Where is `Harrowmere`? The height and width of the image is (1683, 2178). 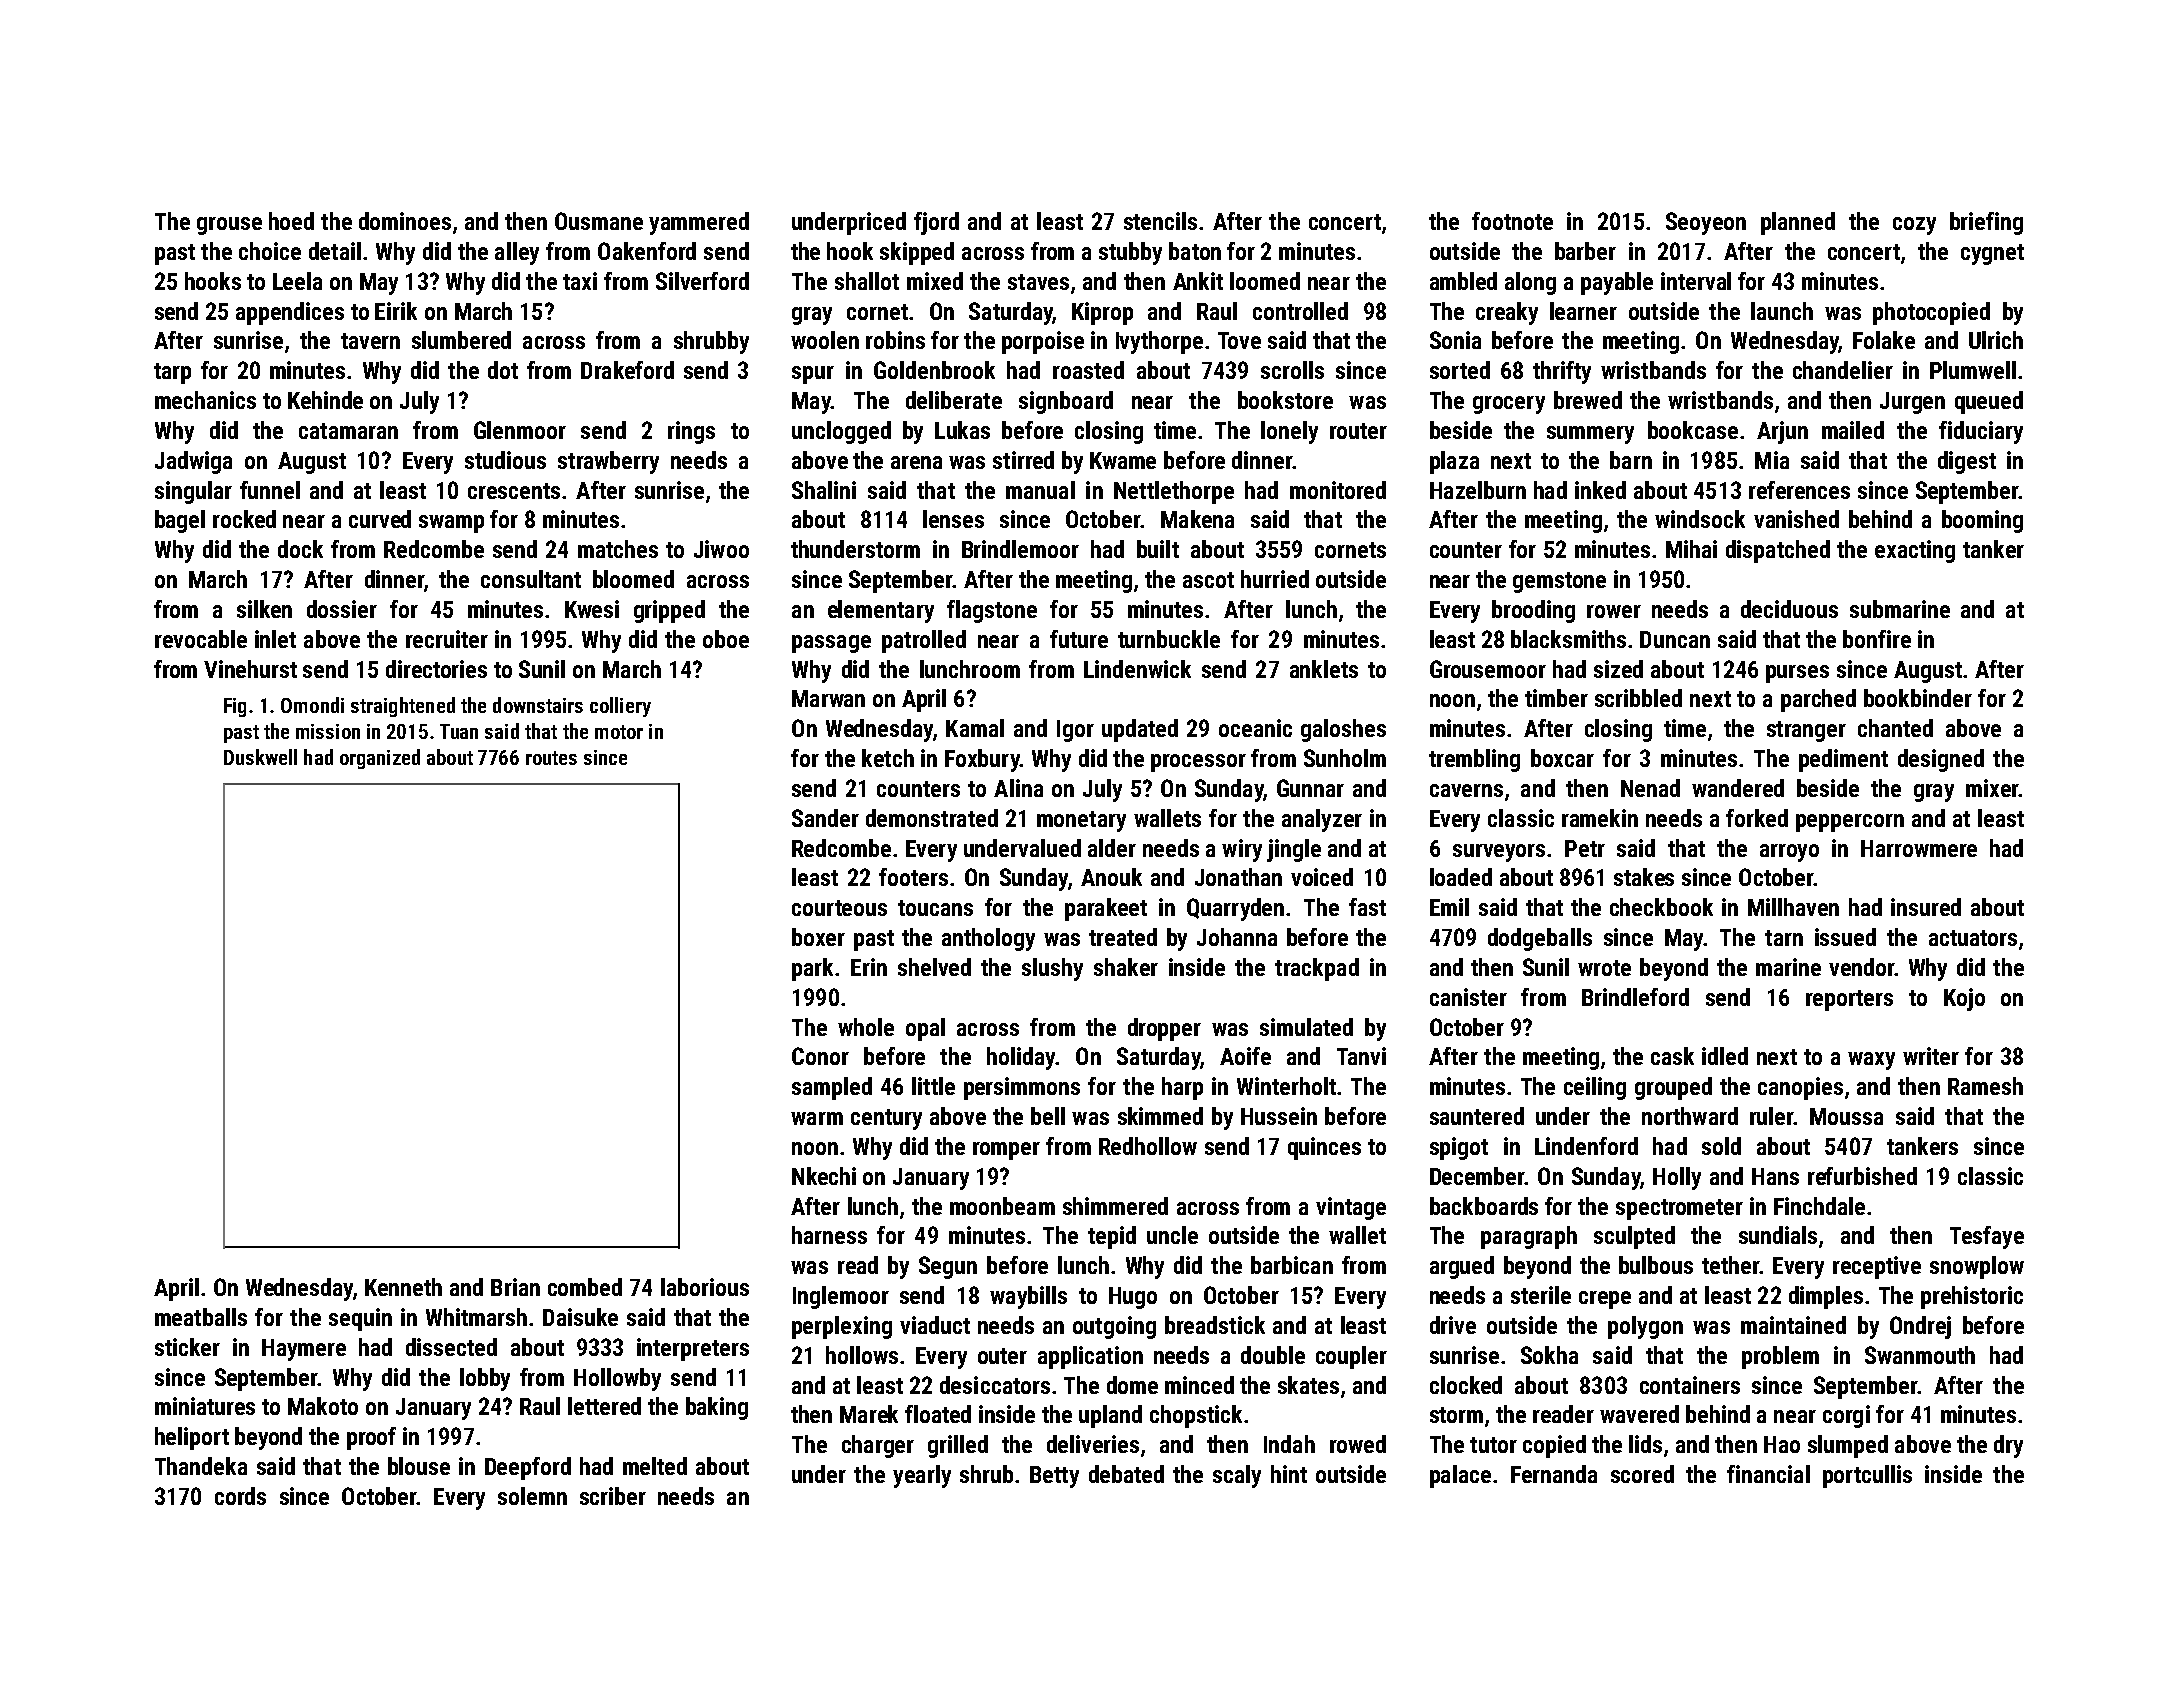
Harrowmere is located at coordinates (1919, 848).
